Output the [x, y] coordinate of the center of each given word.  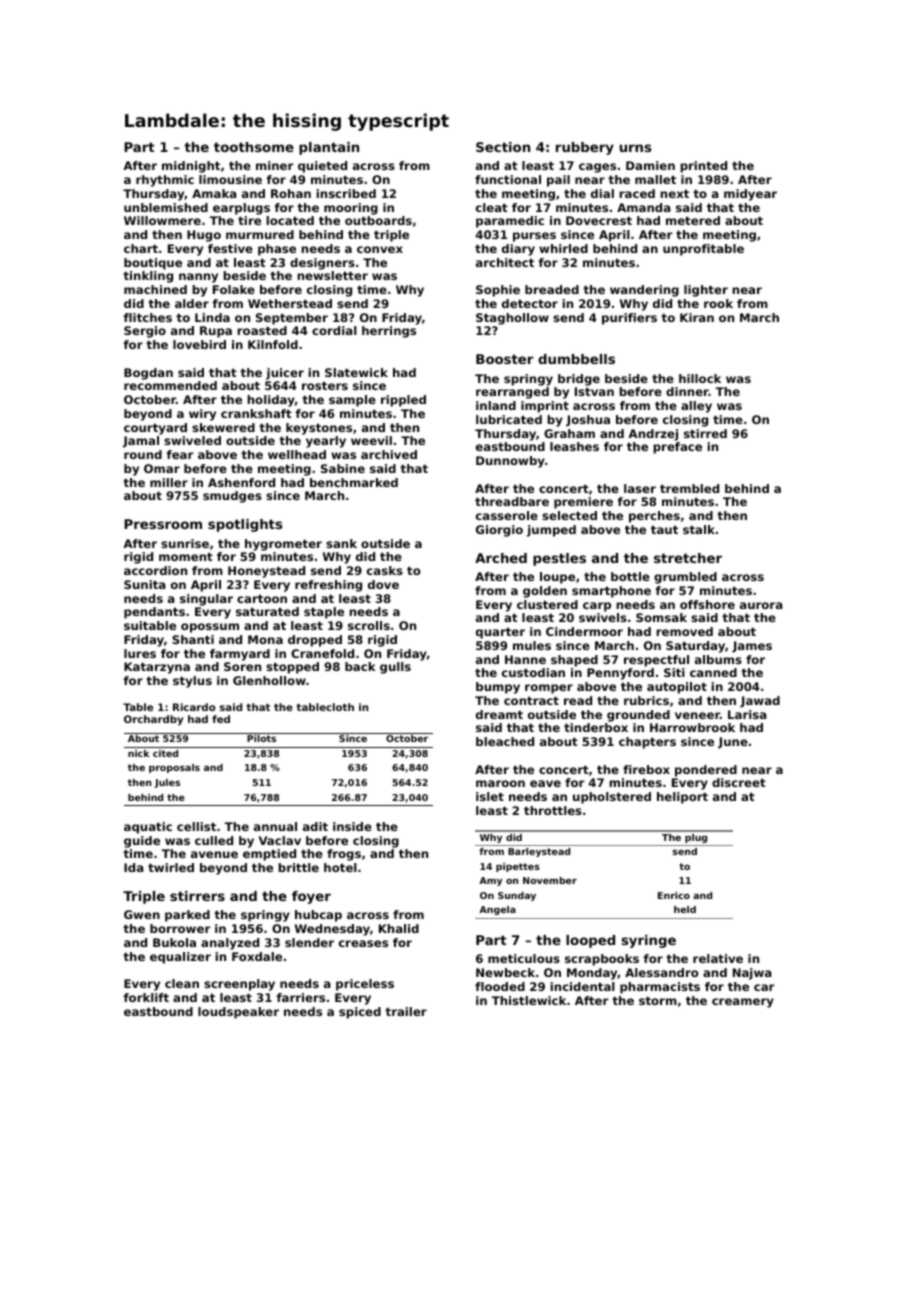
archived [389, 454]
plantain [329, 148]
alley [696, 407]
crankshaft [256, 413]
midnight [191, 167]
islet [490, 796]
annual [275, 826]
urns [635, 148]
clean [182, 983]
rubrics [646, 700]
